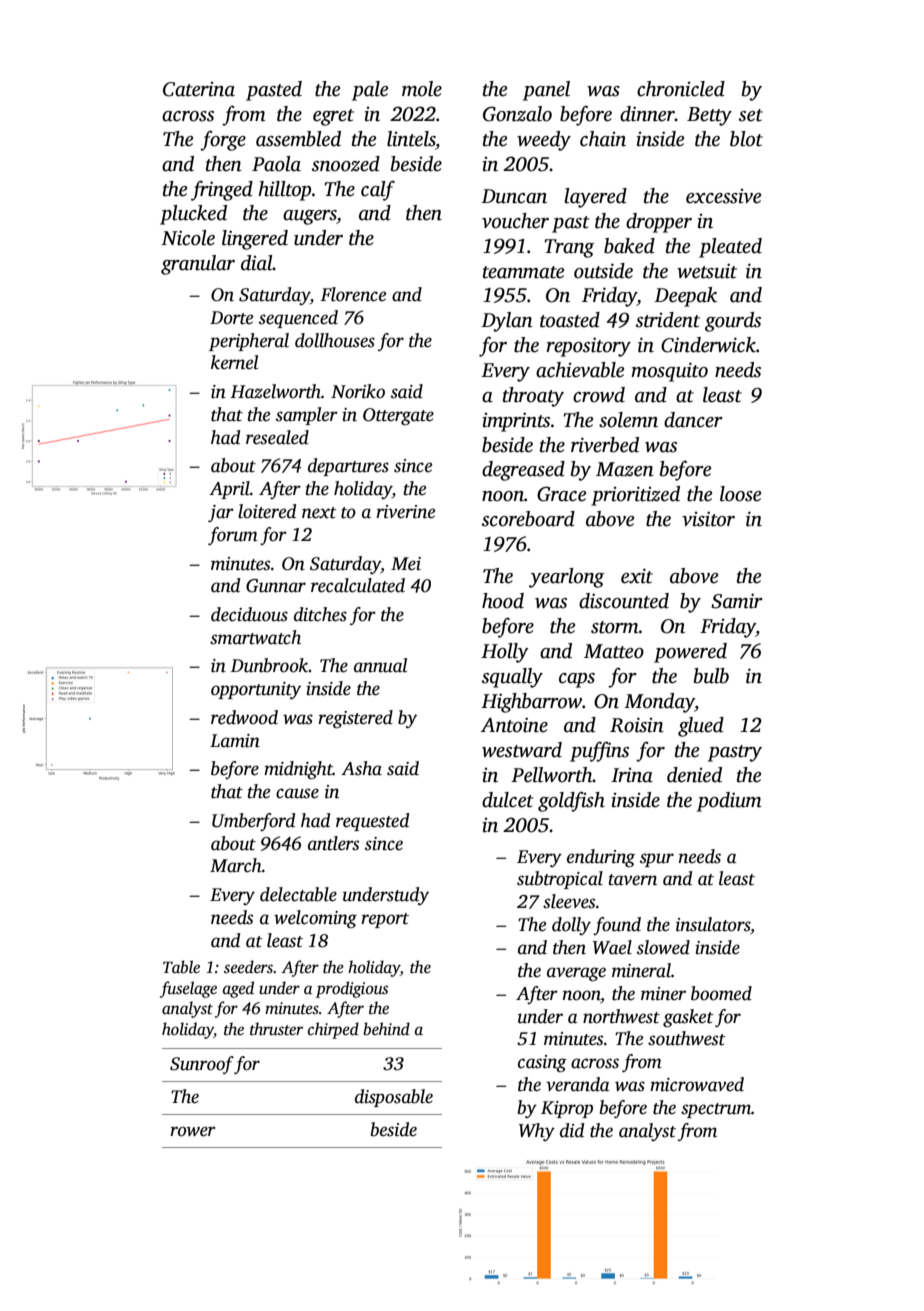 The image size is (924, 1311). Describe the element at coordinates (711, 676) in the screenshot. I see `bulb` at that location.
